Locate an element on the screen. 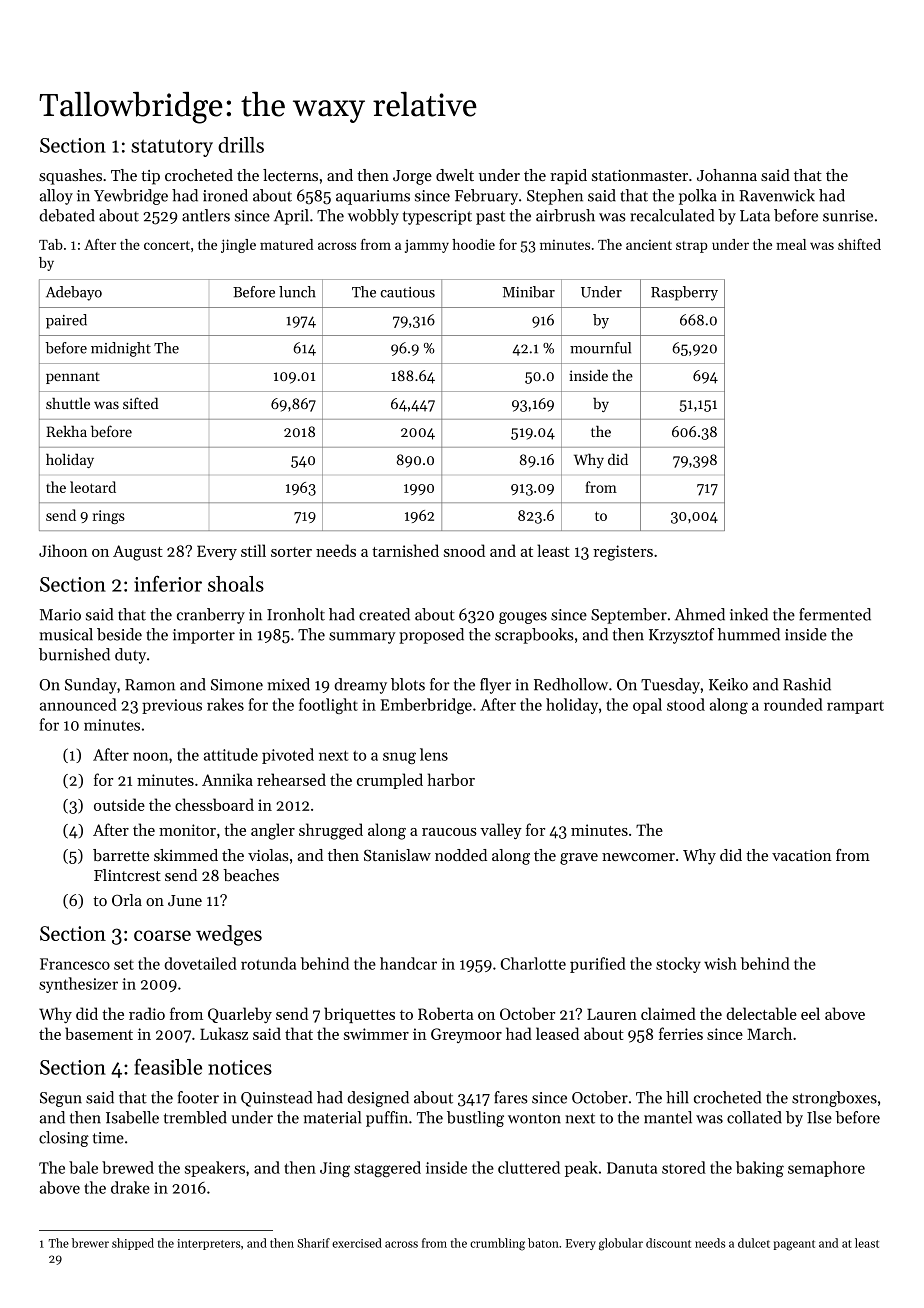  Adebayo is located at coordinates (74, 293).
